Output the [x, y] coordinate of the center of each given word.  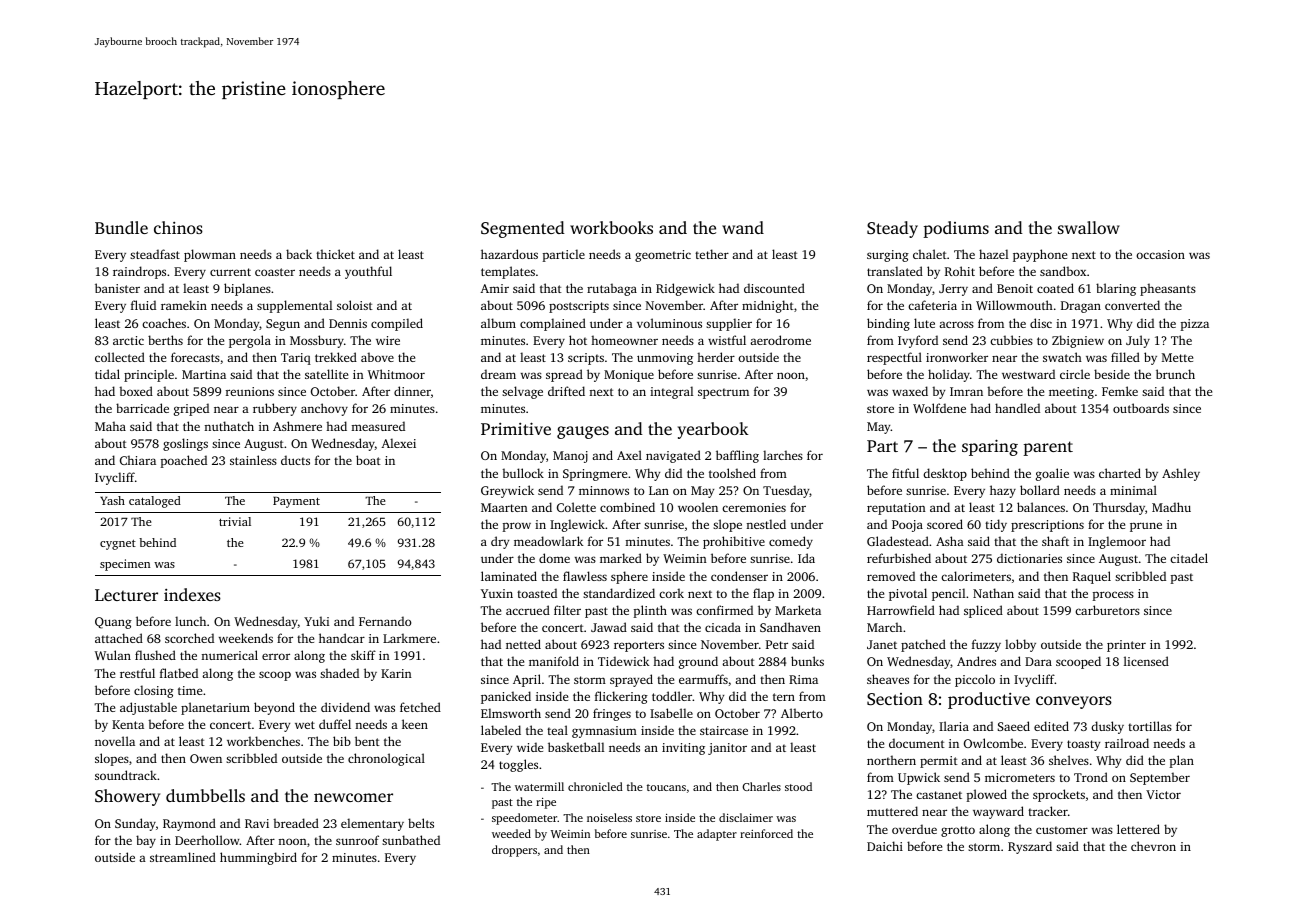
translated [895, 271]
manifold [554, 661]
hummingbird [258, 858]
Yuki [316, 621]
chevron [1153, 846]
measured [378, 426]
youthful [368, 272]
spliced [983, 611]
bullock [523, 473]
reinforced [766, 833]
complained [553, 324]
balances [1041, 507]
